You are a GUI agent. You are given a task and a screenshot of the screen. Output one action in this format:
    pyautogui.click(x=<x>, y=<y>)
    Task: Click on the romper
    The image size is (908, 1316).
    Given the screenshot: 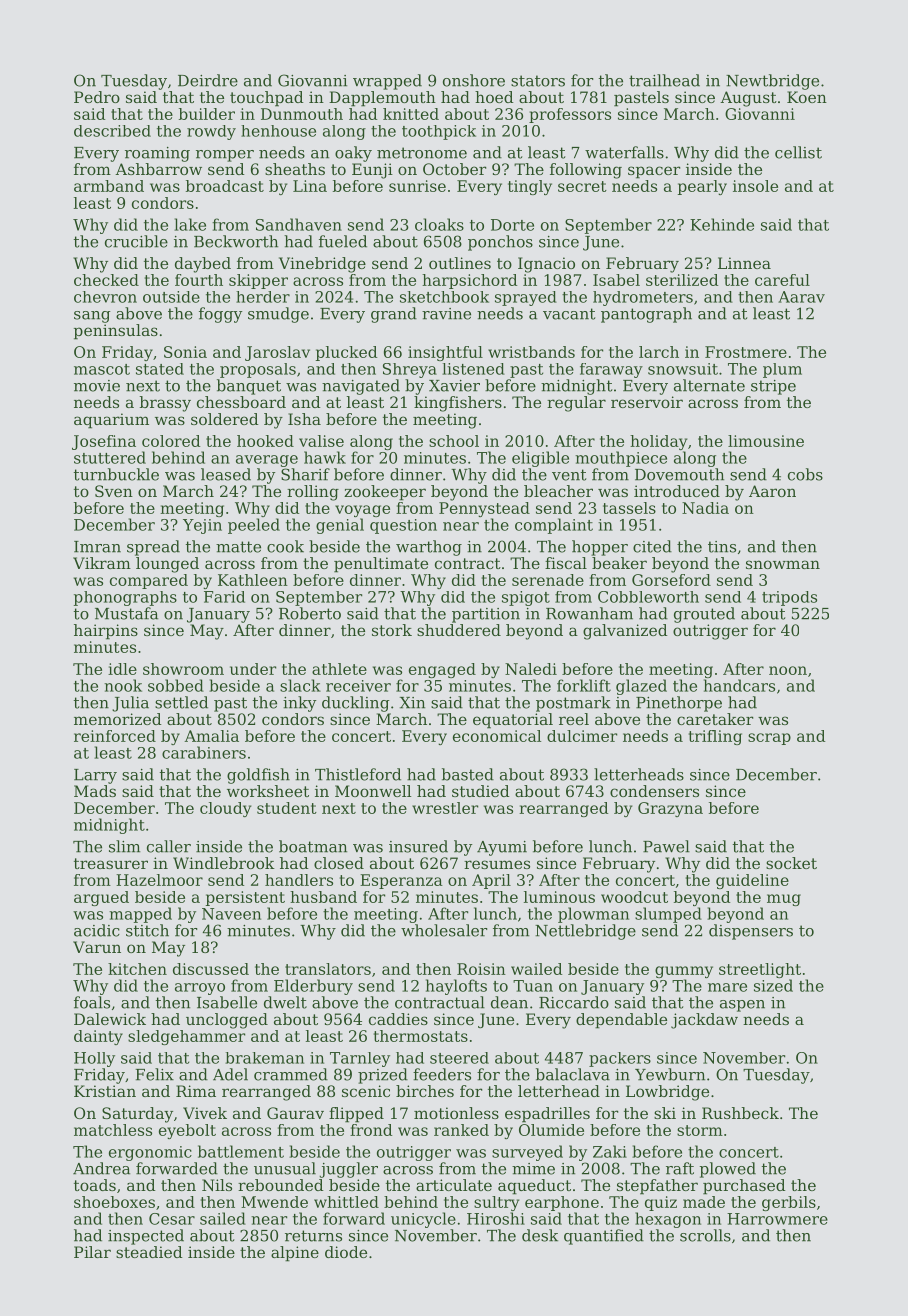 What is the action you would take?
    pyautogui.click(x=225, y=156)
